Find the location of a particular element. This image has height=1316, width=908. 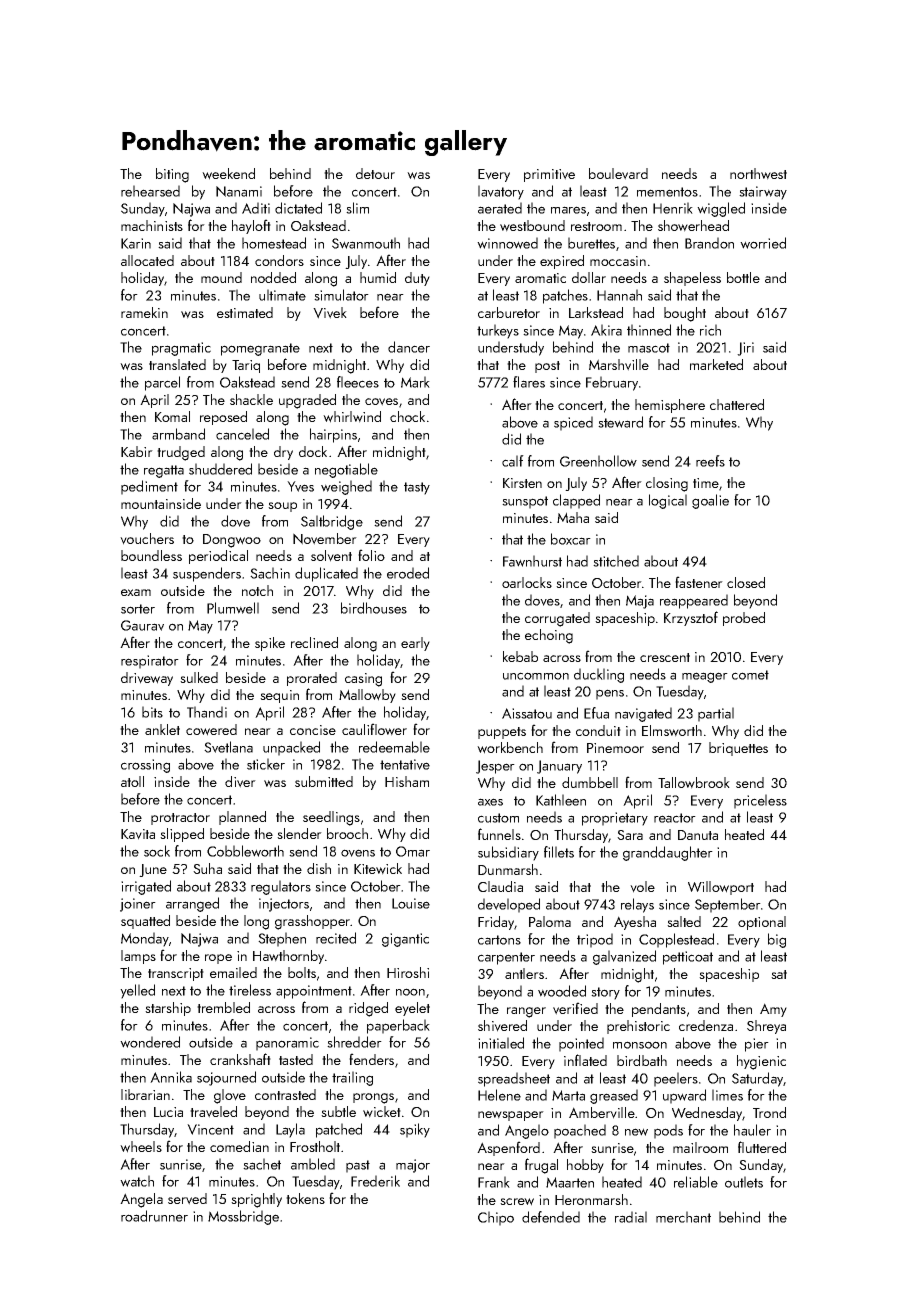

winnowed is located at coordinates (507, 243).
